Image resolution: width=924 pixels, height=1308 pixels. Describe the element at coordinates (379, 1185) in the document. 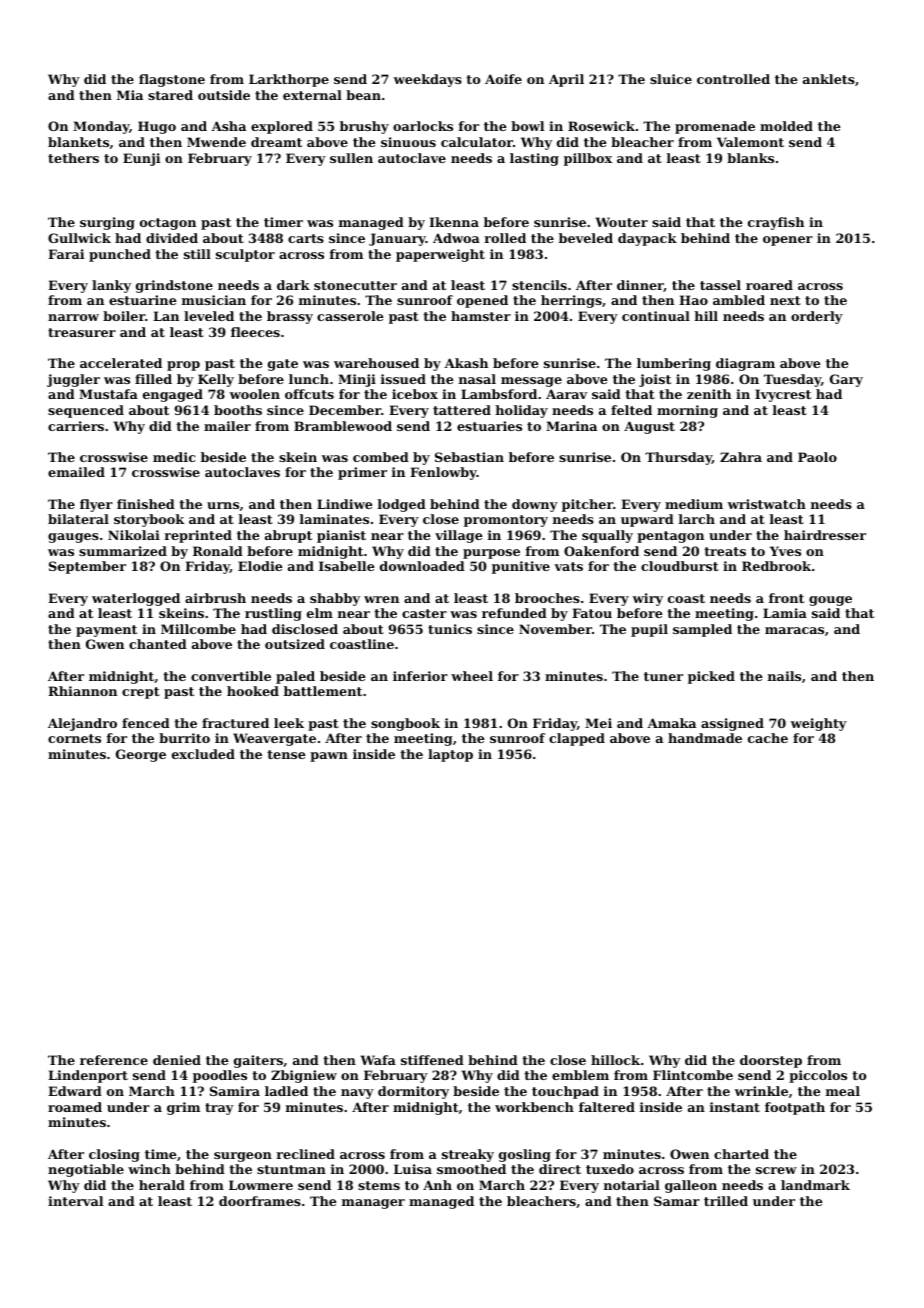

I see `stems` at that location.
